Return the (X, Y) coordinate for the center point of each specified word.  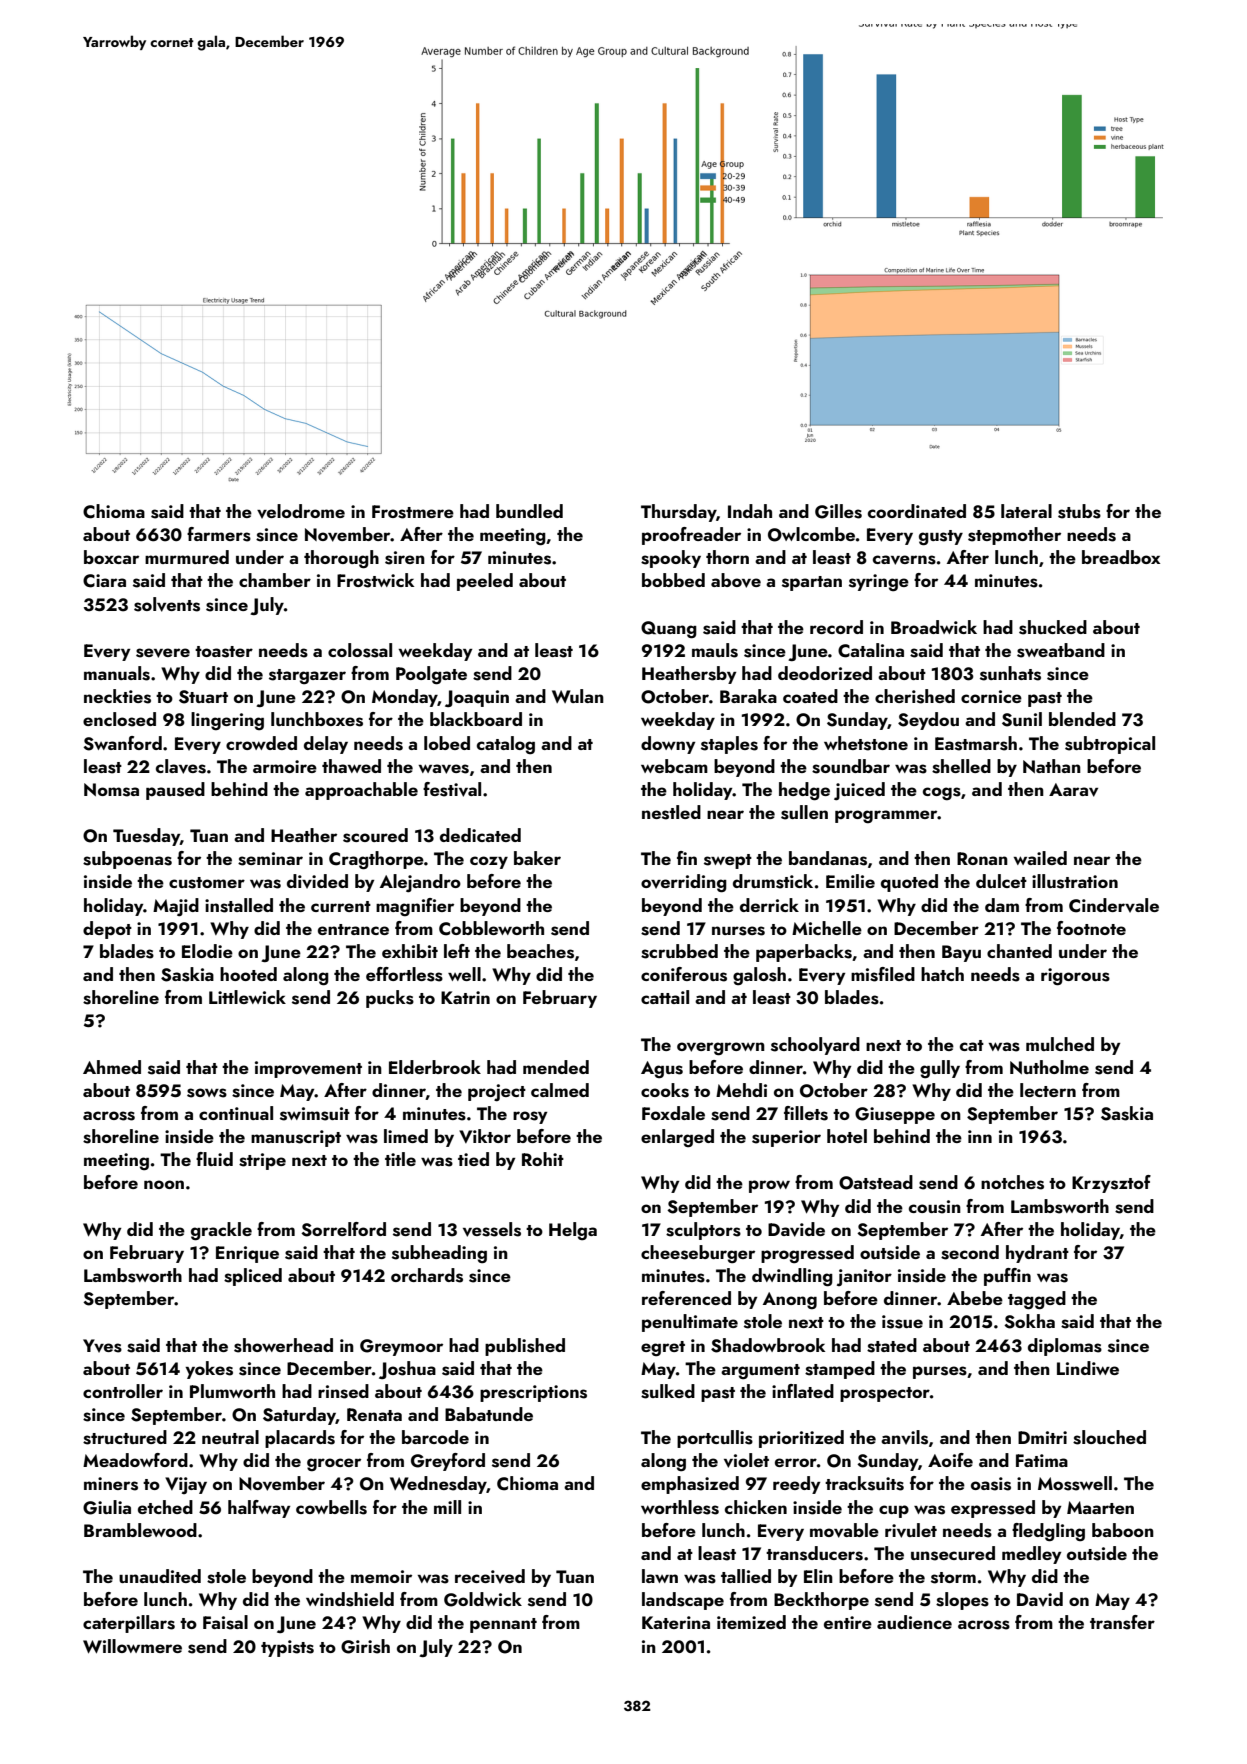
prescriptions (533, 1393)
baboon (1123, 1530)
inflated (803, 1391)
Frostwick (375, 580)
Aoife (950, 1460)
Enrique (247, 1254)
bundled (529, 511)
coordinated (917, 511)
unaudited (160, 1576)
